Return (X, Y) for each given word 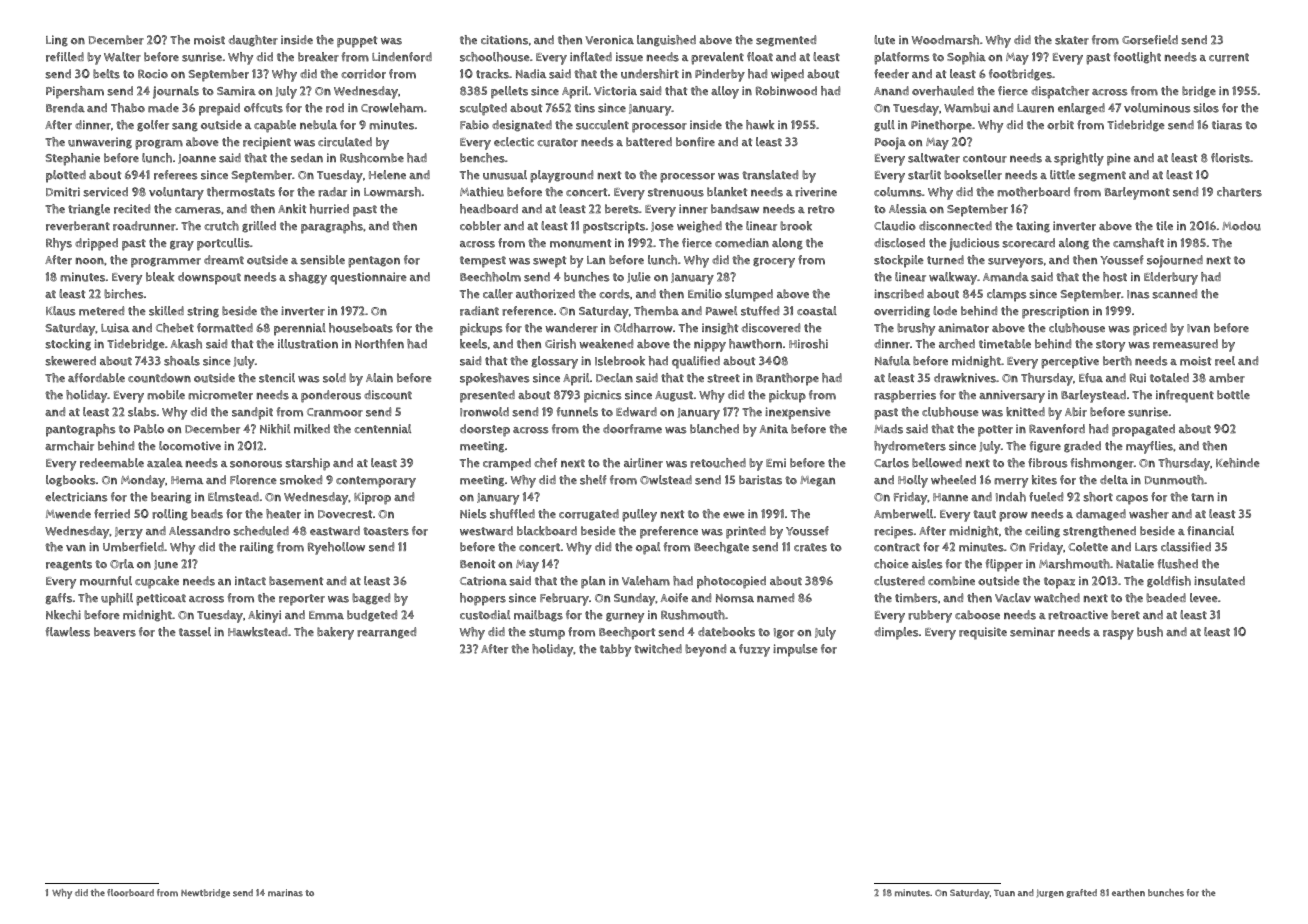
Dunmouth (1174, 480)
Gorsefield (1150, 40)
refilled (65, 57)
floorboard (130, 893)
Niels (473, 514)
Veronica (609, 40)
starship (307, 464)
